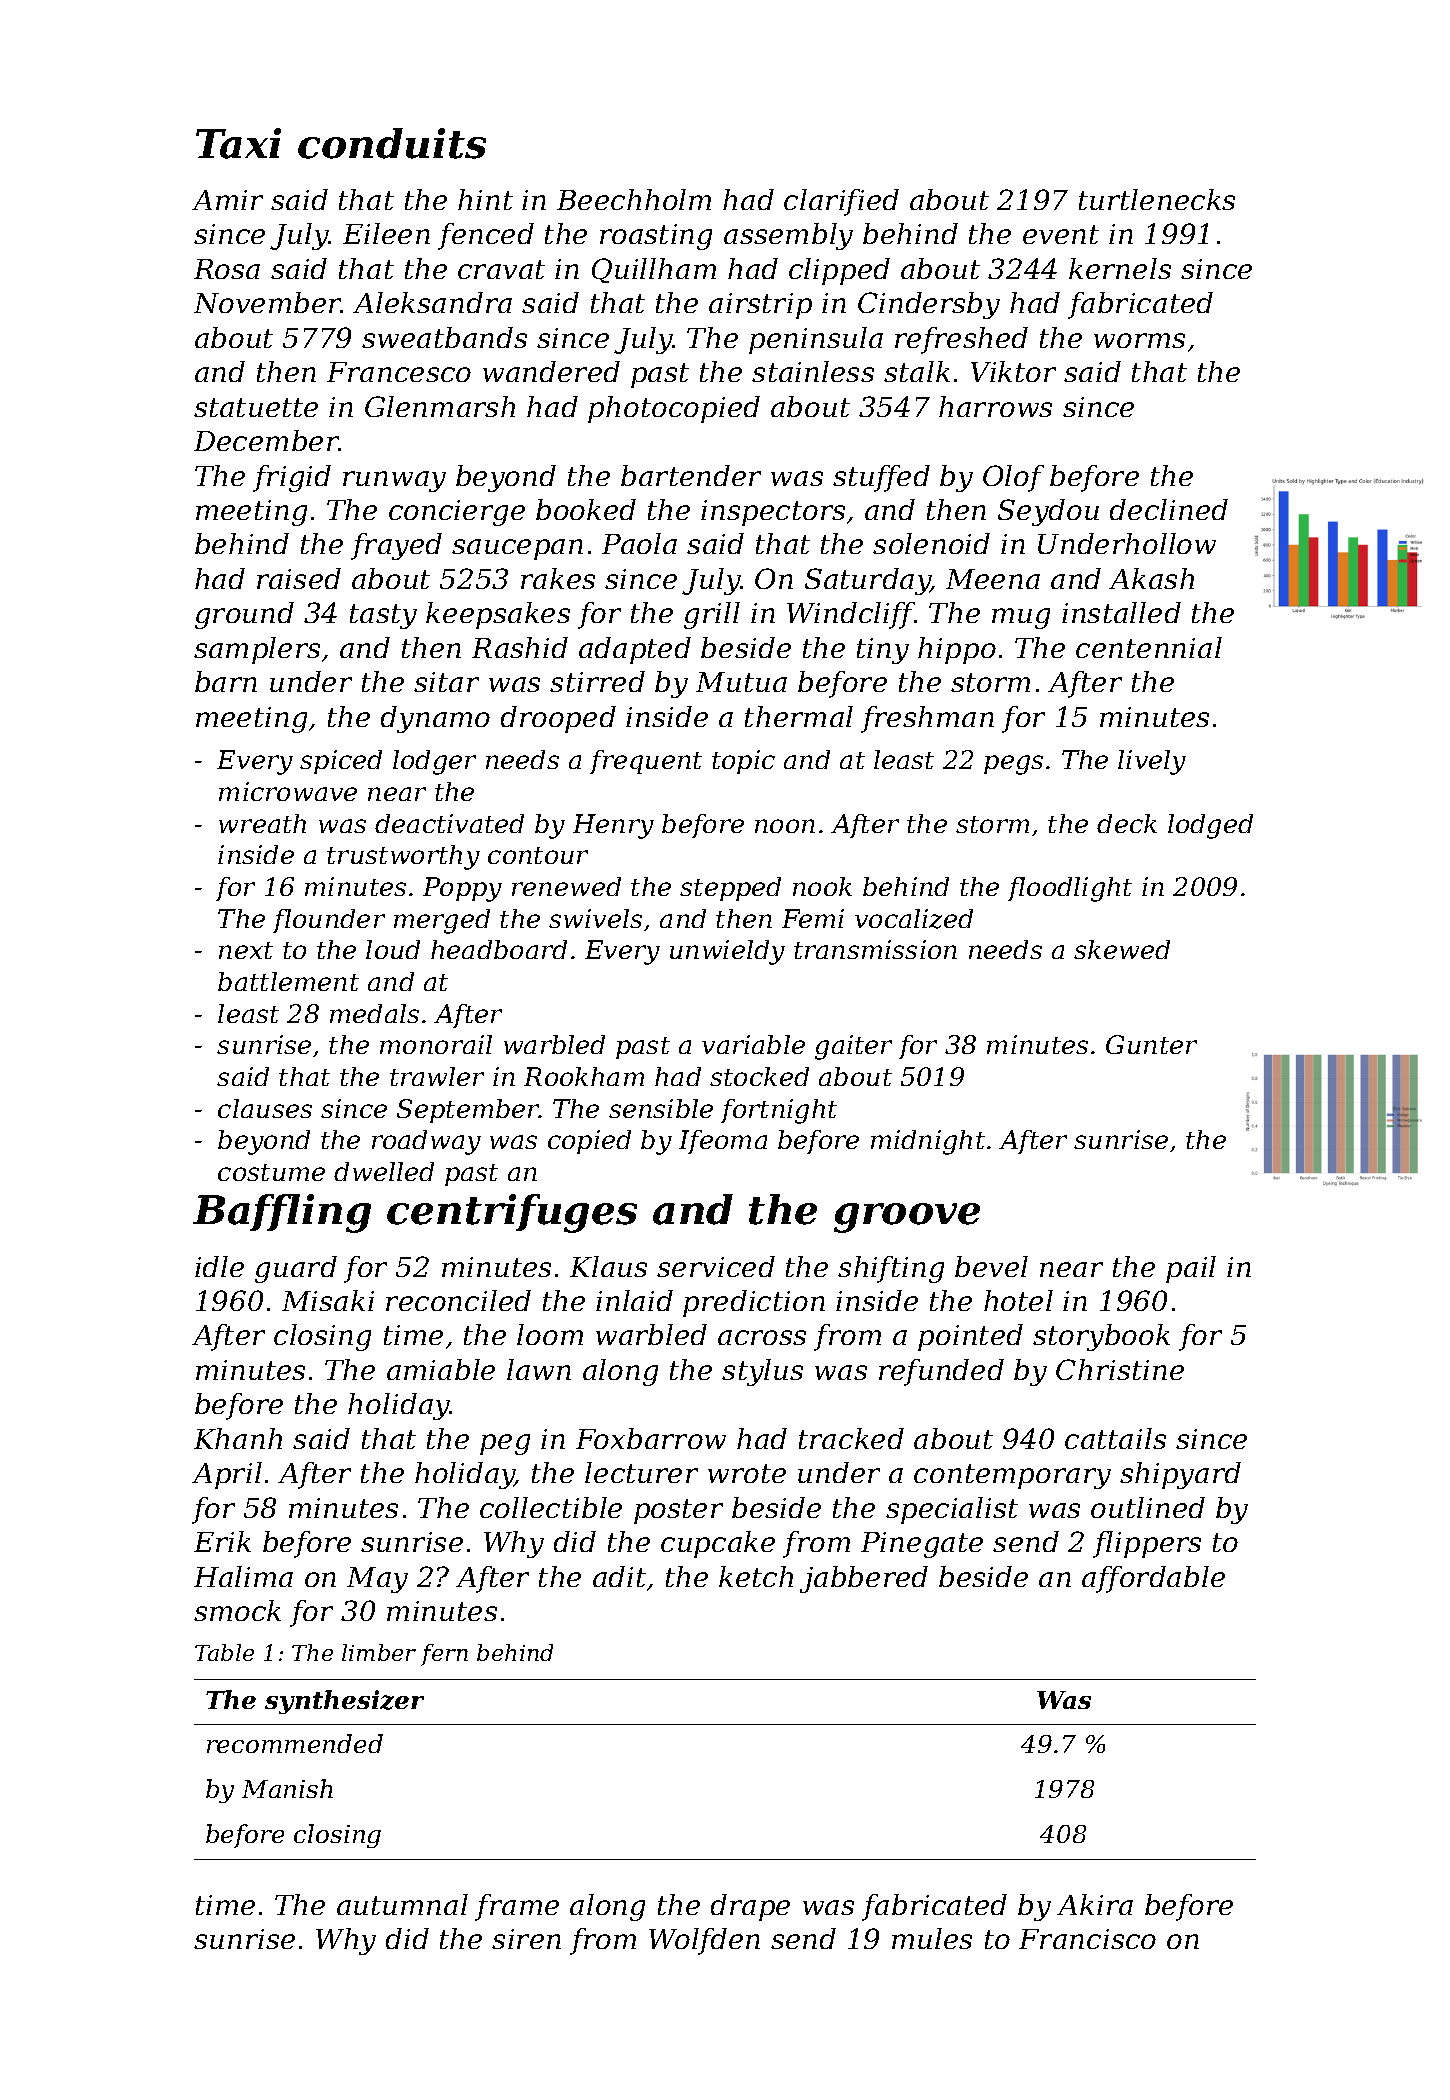  I want to click on ketch, so click(756, 1576).
